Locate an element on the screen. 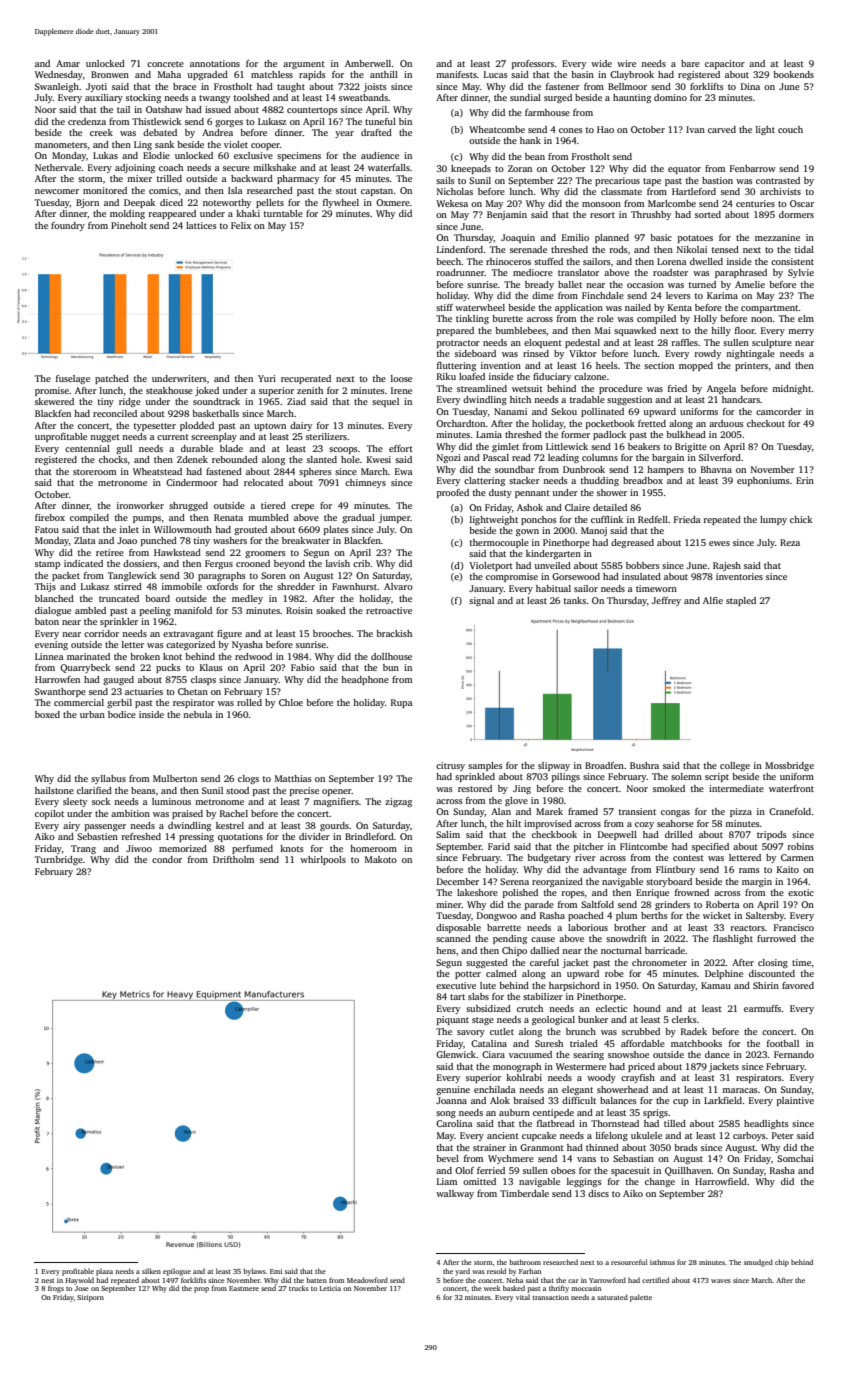  gorges is located at coordinates (229, 123).
